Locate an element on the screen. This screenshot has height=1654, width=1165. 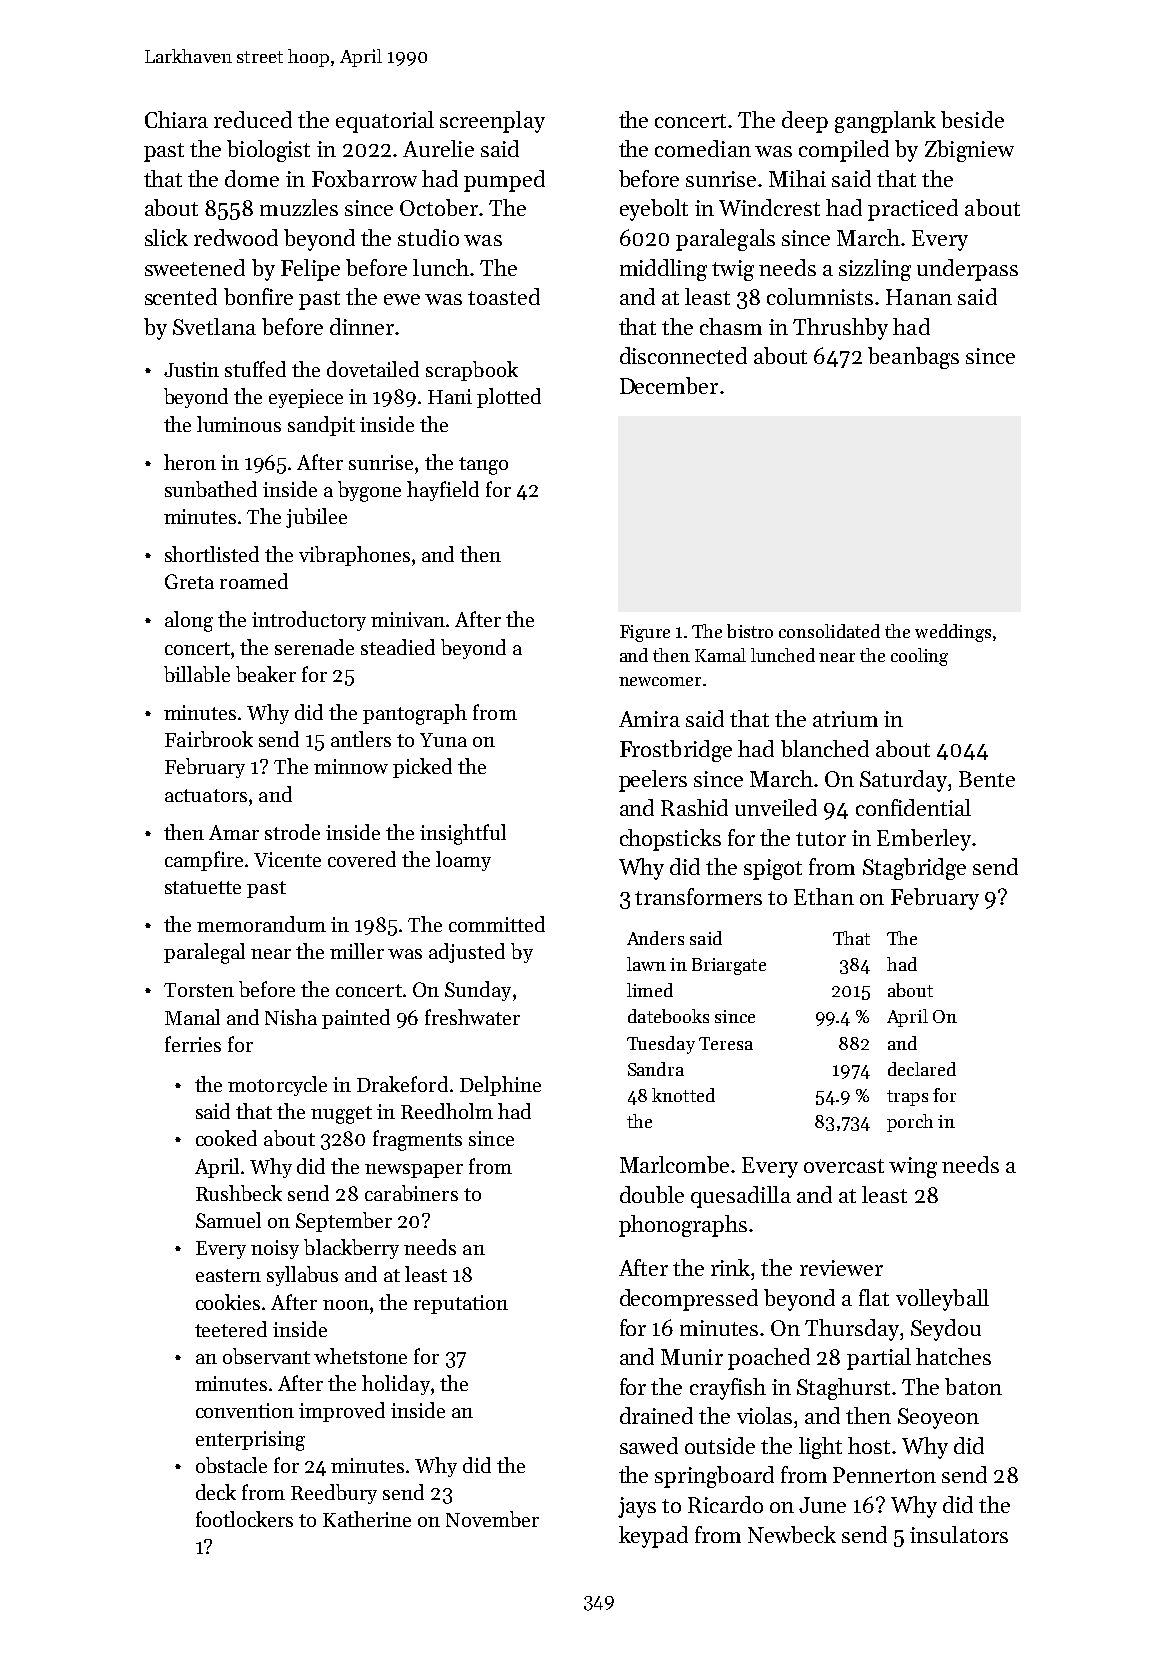
peelers is located at coordinates (653, 781).
